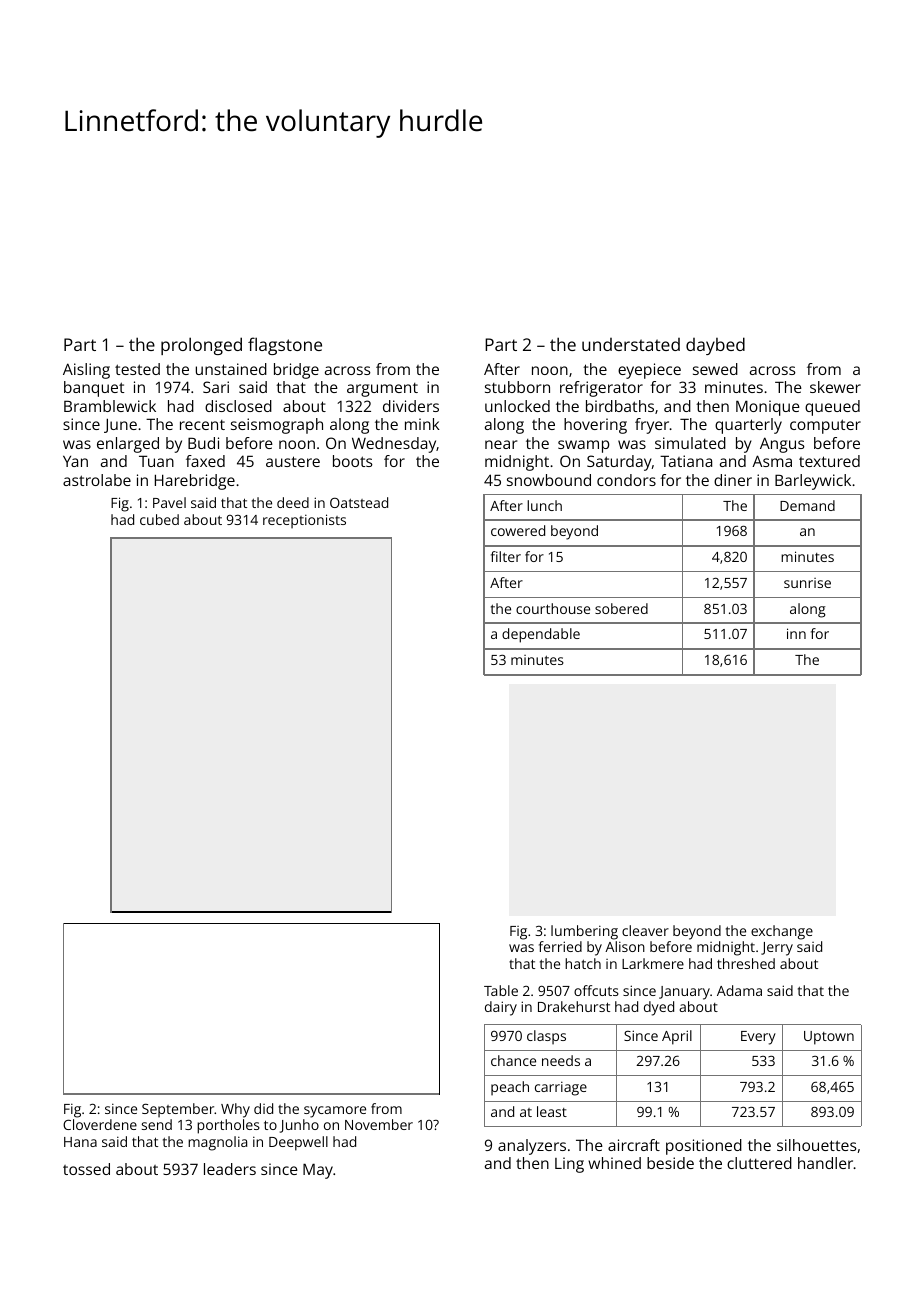  What do you see at coordinates (584, 932) in the screenshot?
I see `lumbering` at bounding box center [584, 932].
